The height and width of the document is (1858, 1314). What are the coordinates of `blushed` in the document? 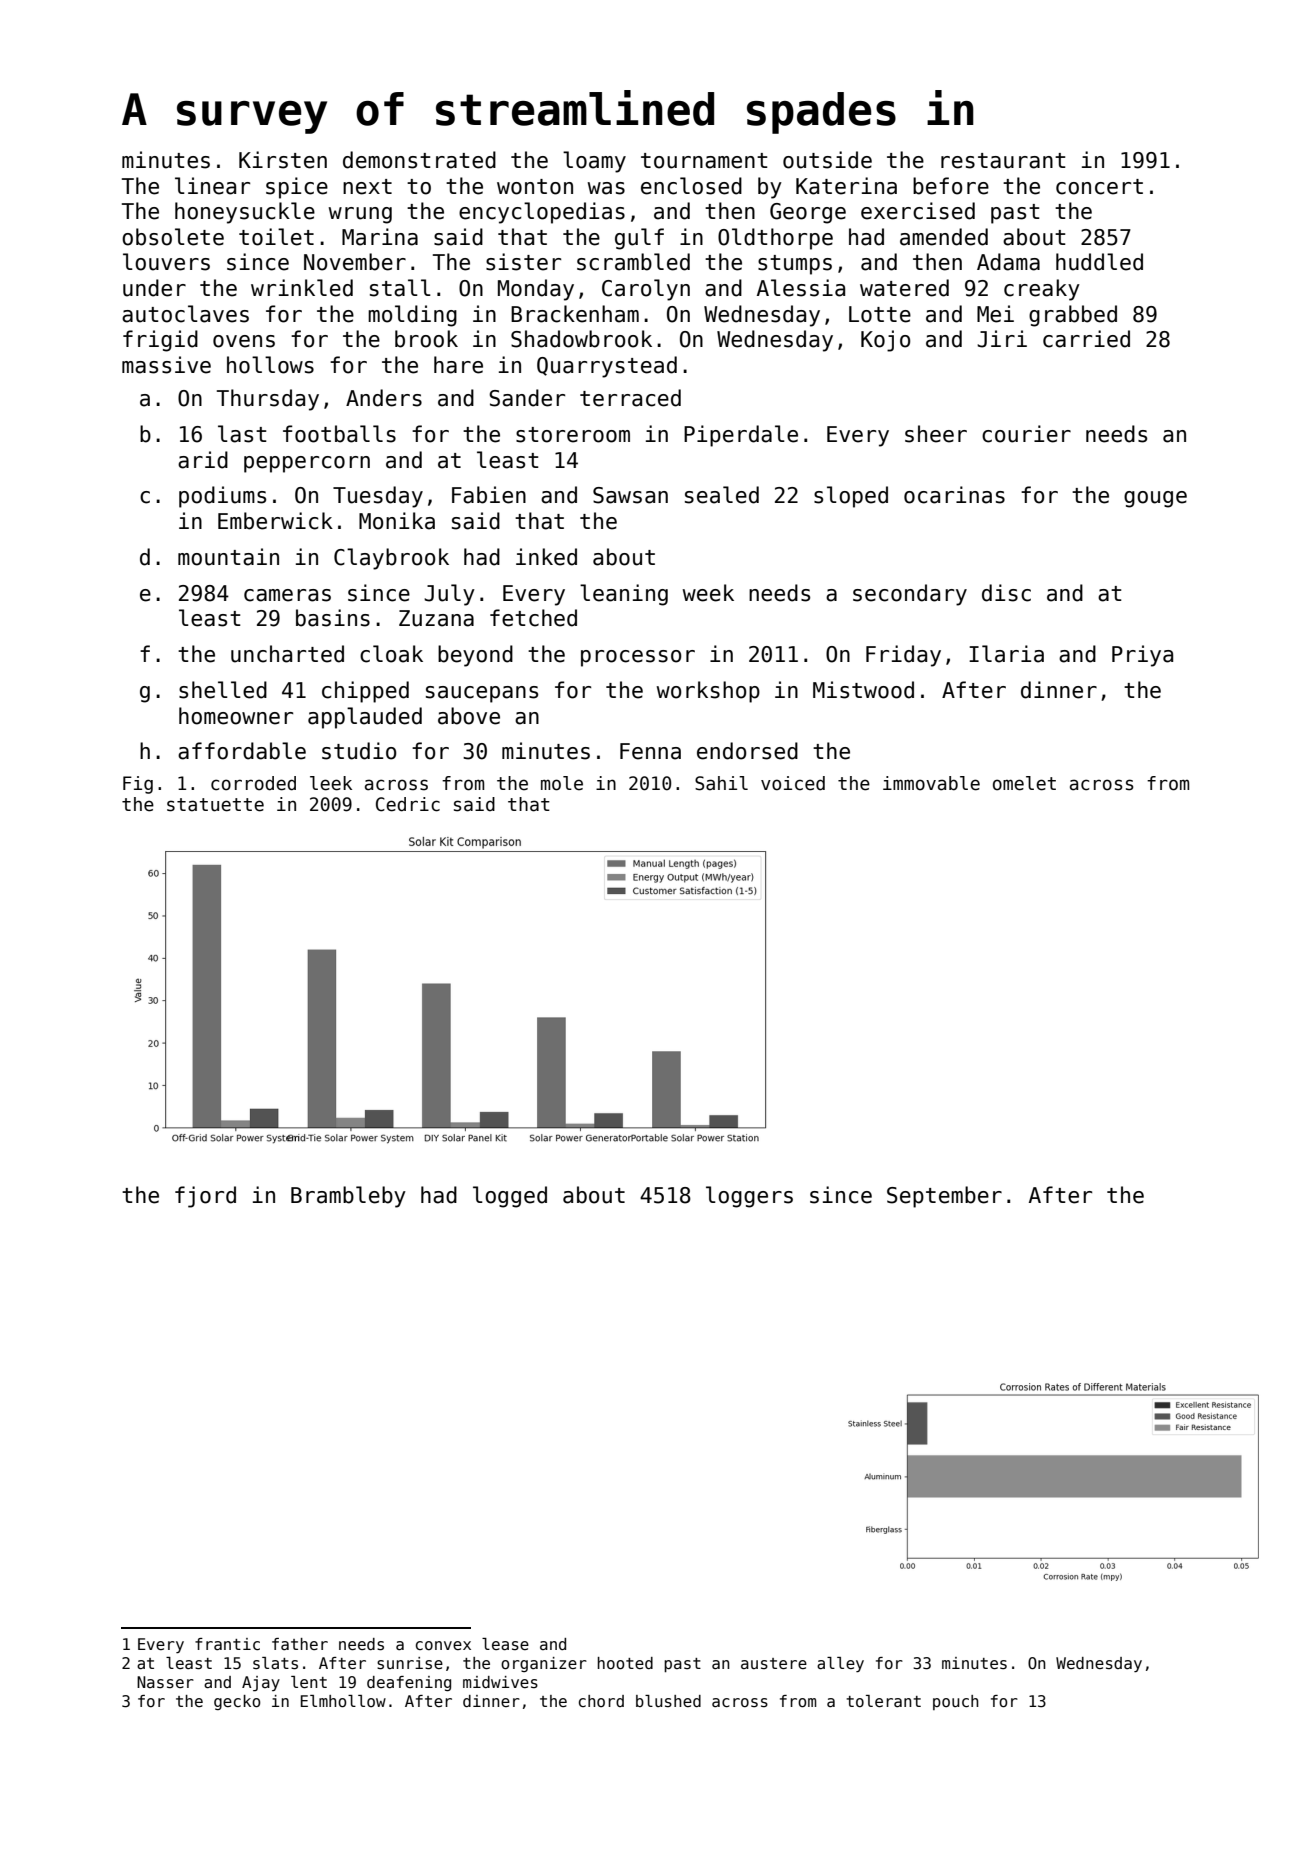 It's located at (668, 1701).
